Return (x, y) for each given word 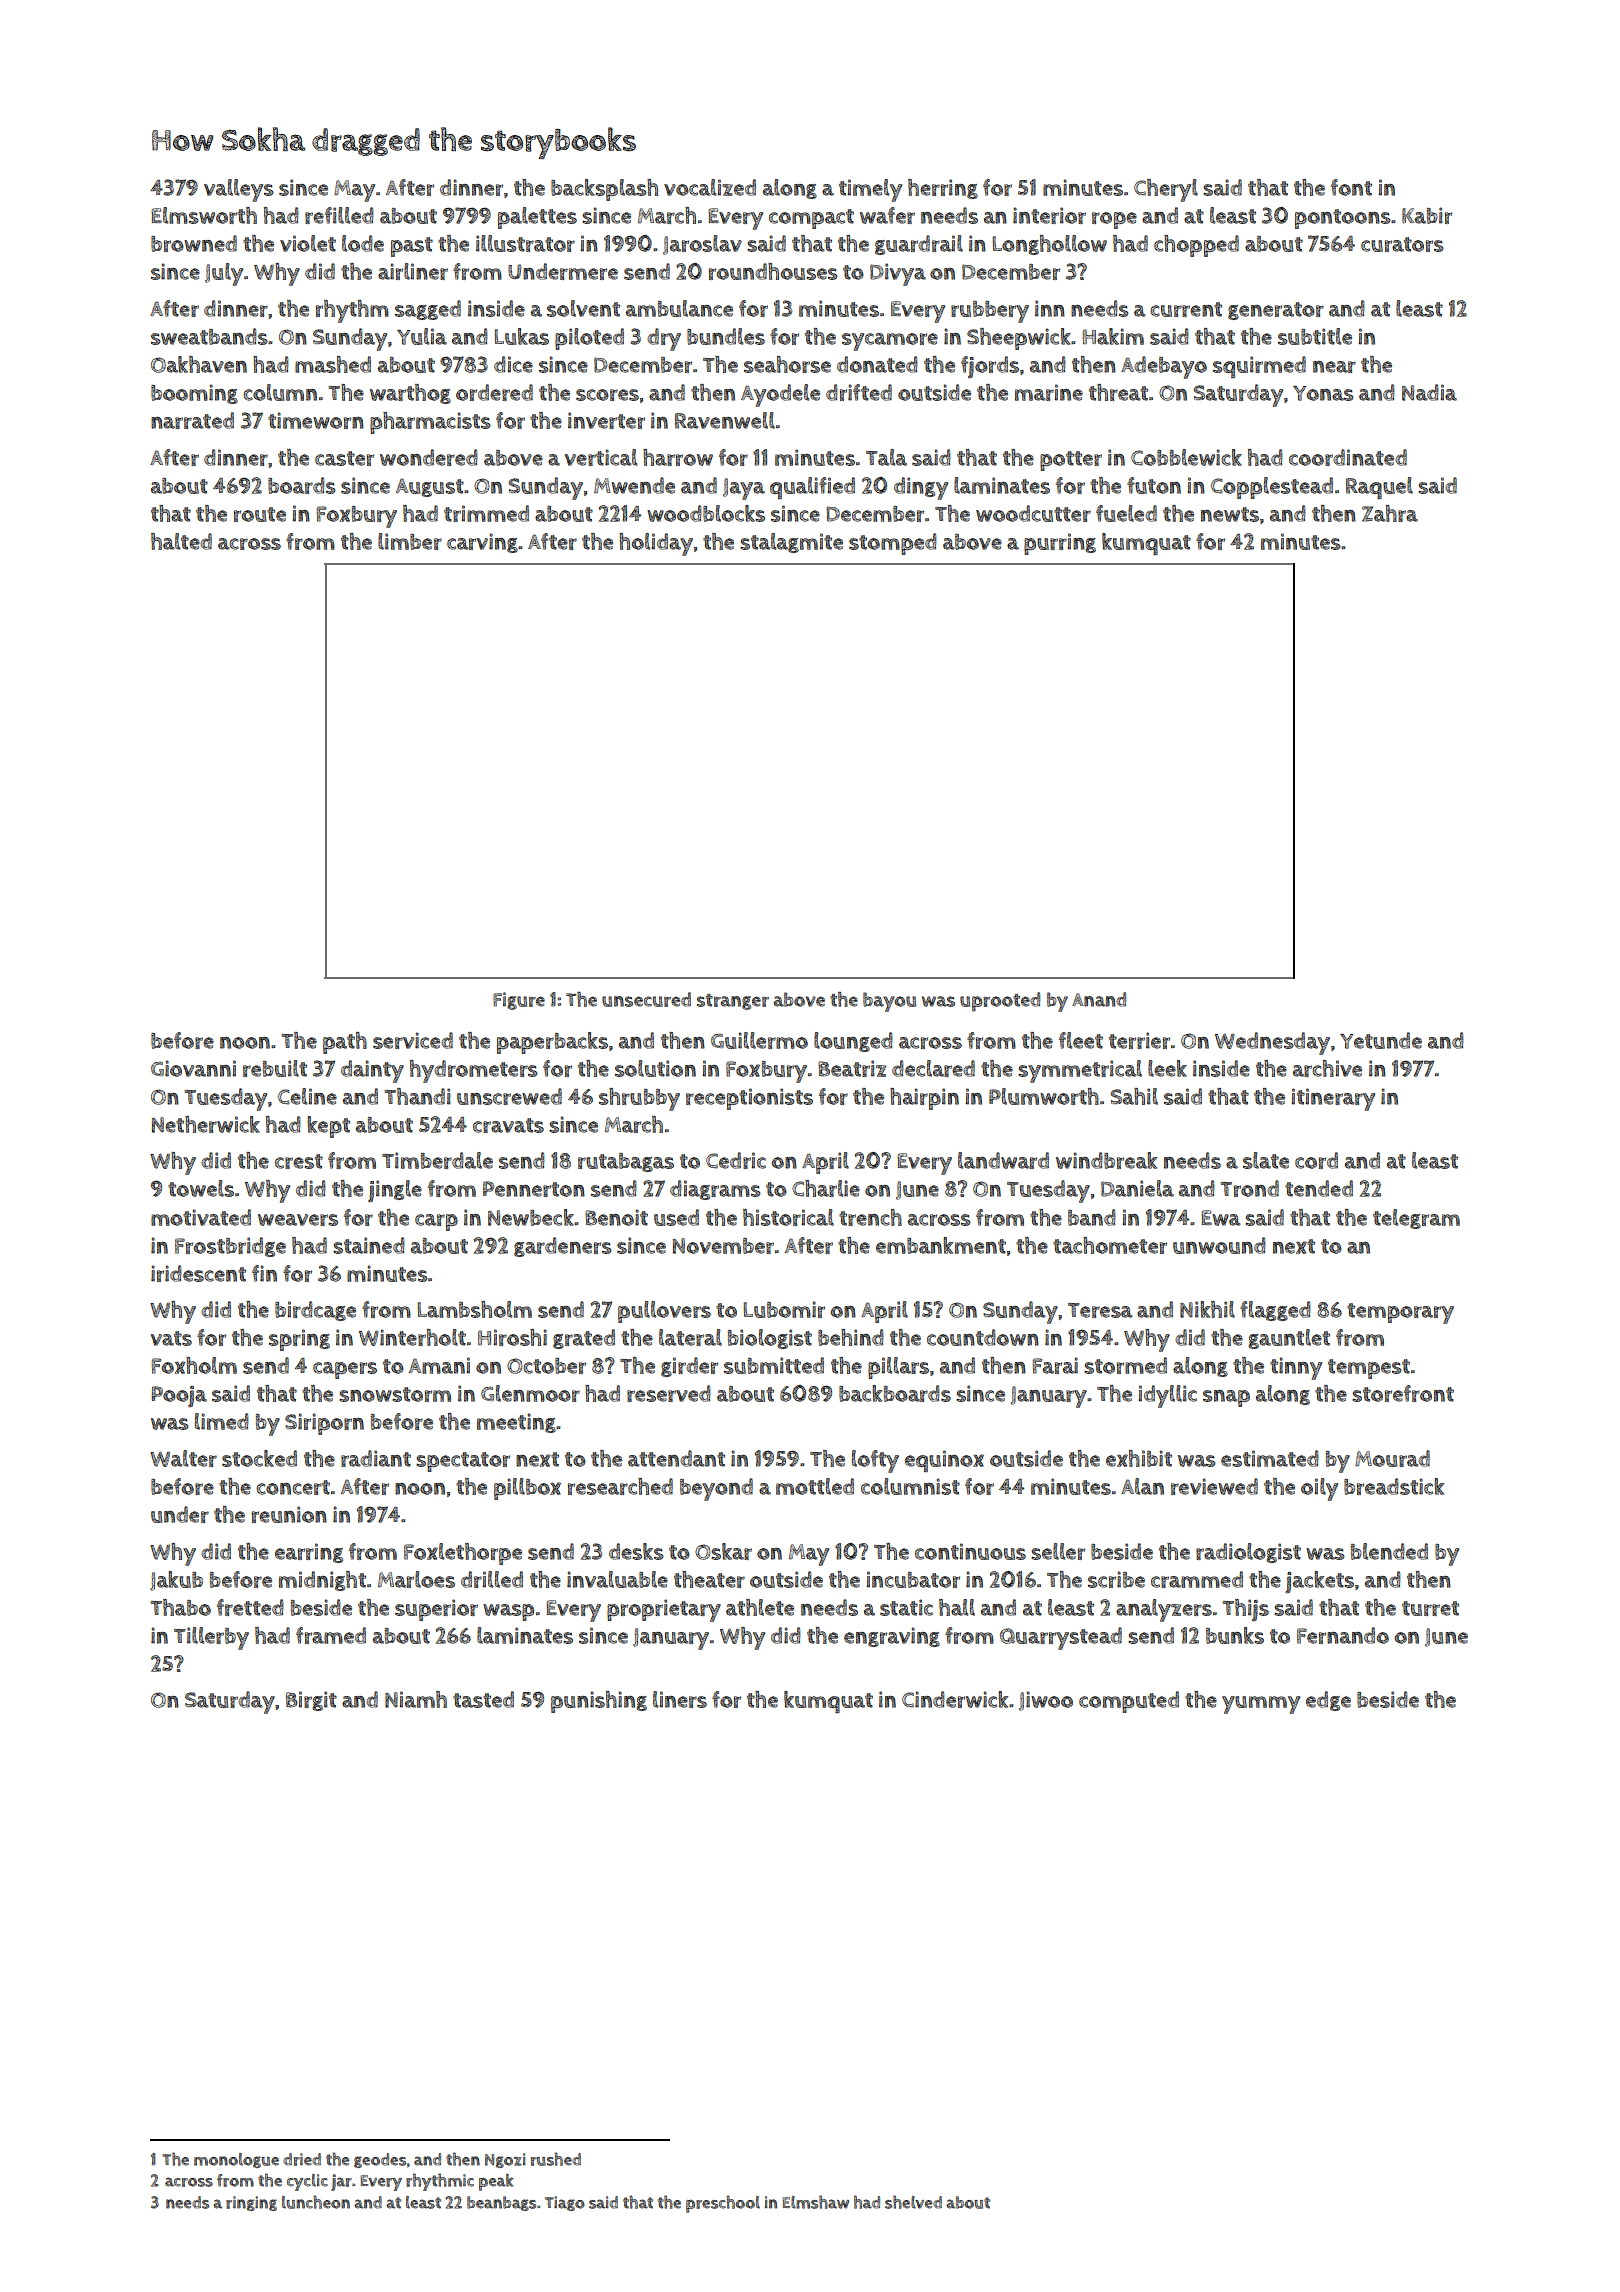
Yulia (422, 336)
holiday (656, 544)
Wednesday (1272, 1043)
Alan (1142, 1486)
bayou (889, 1002)
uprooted (1000, 1002)
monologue (236, 2160)
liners (680, 1699)
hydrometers (474, 1071)
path (345, 1043)
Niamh (416, 1699)
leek (1167, 1068)
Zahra (1390, 513)
